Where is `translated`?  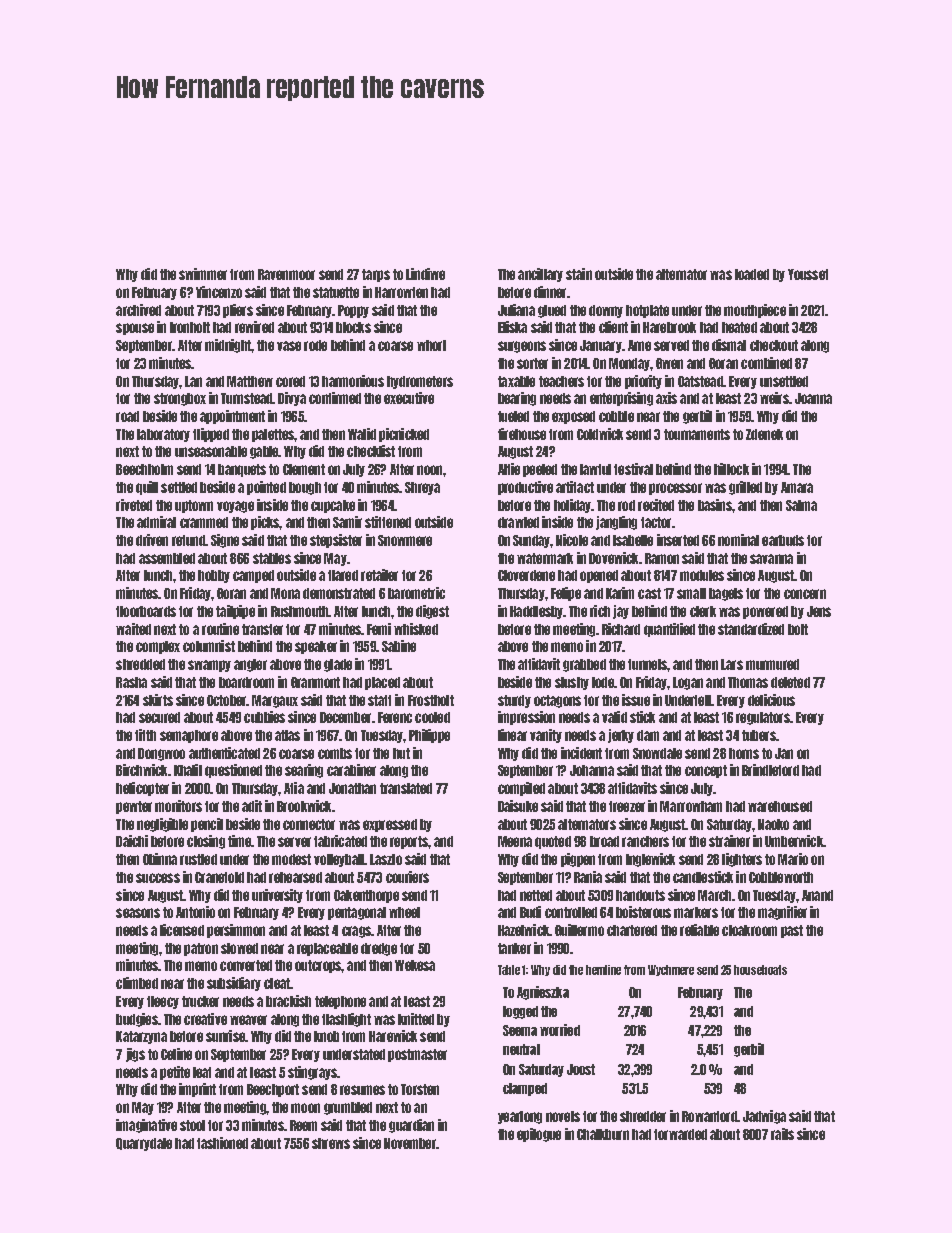
translated is located at coordinates (406, 788).
